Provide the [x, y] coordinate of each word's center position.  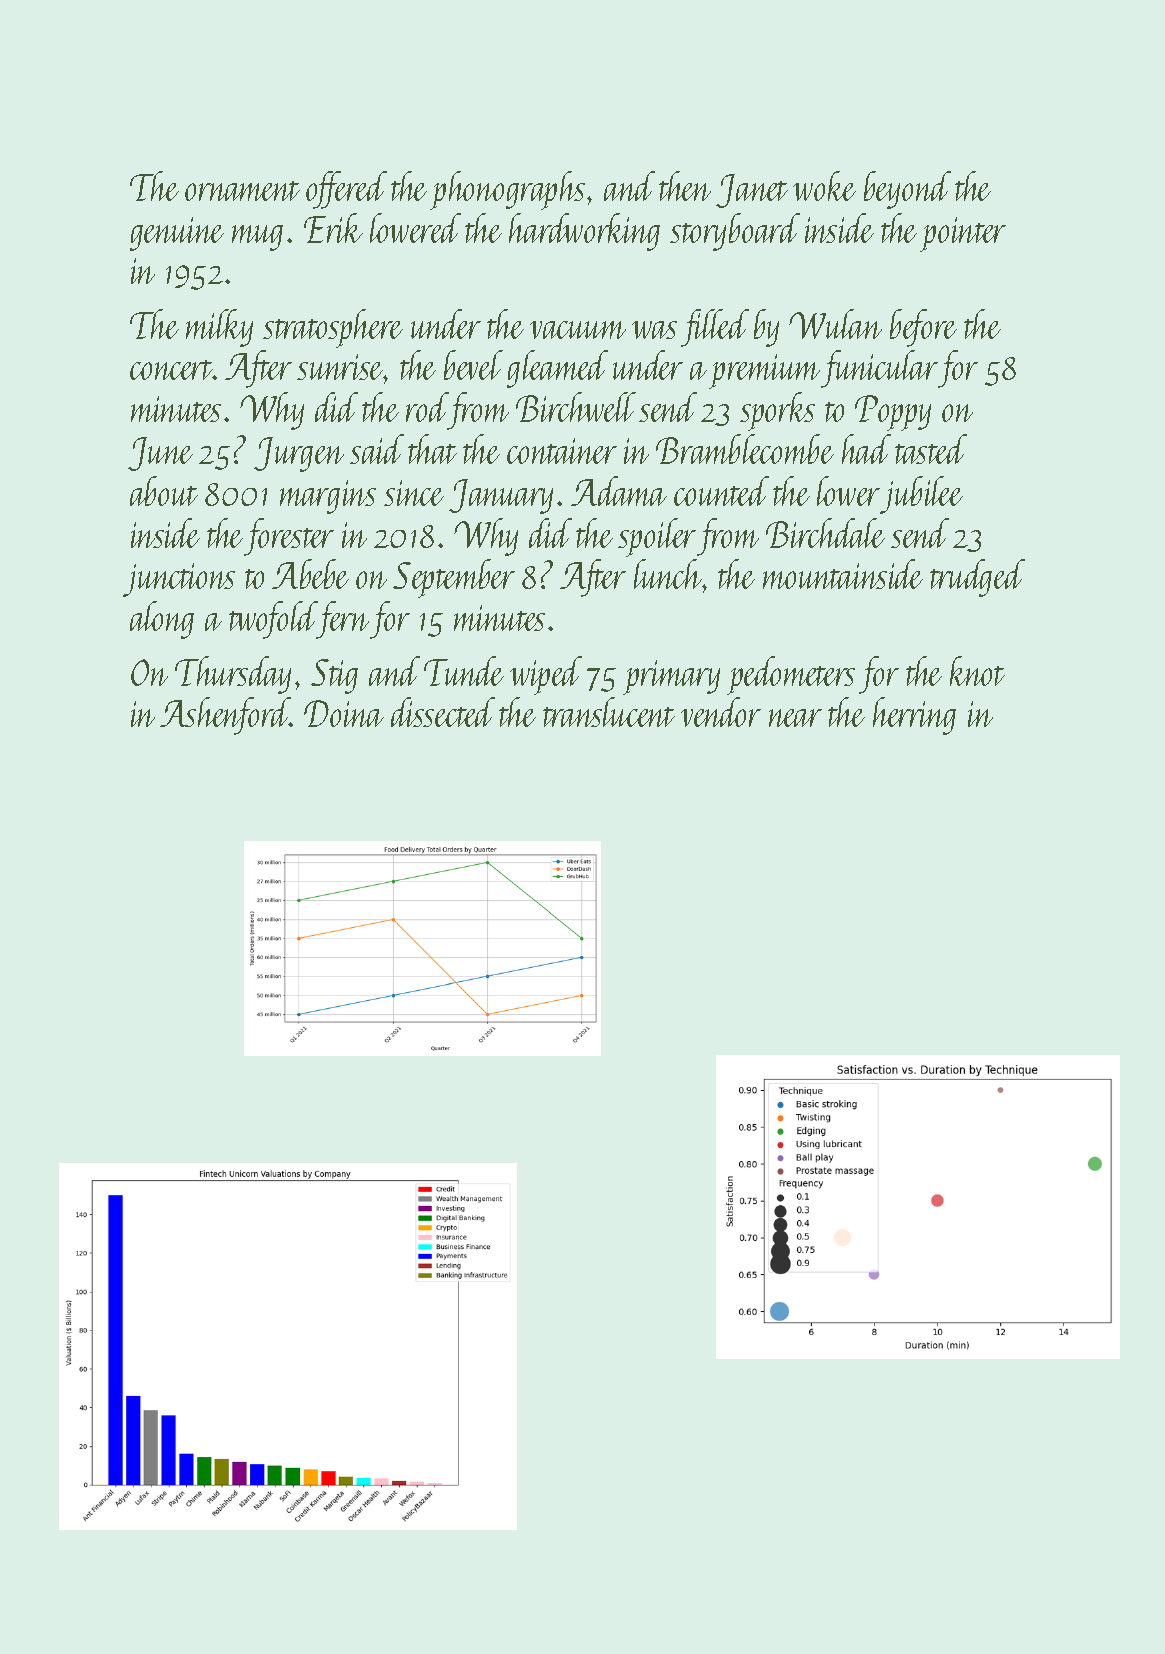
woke [824, 186]
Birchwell [576, 407]
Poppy [893, 413]
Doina [344, 713]
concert [171, 370]
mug [257, 238]
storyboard [735, 232]
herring [914, 716]
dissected [443, 712]
